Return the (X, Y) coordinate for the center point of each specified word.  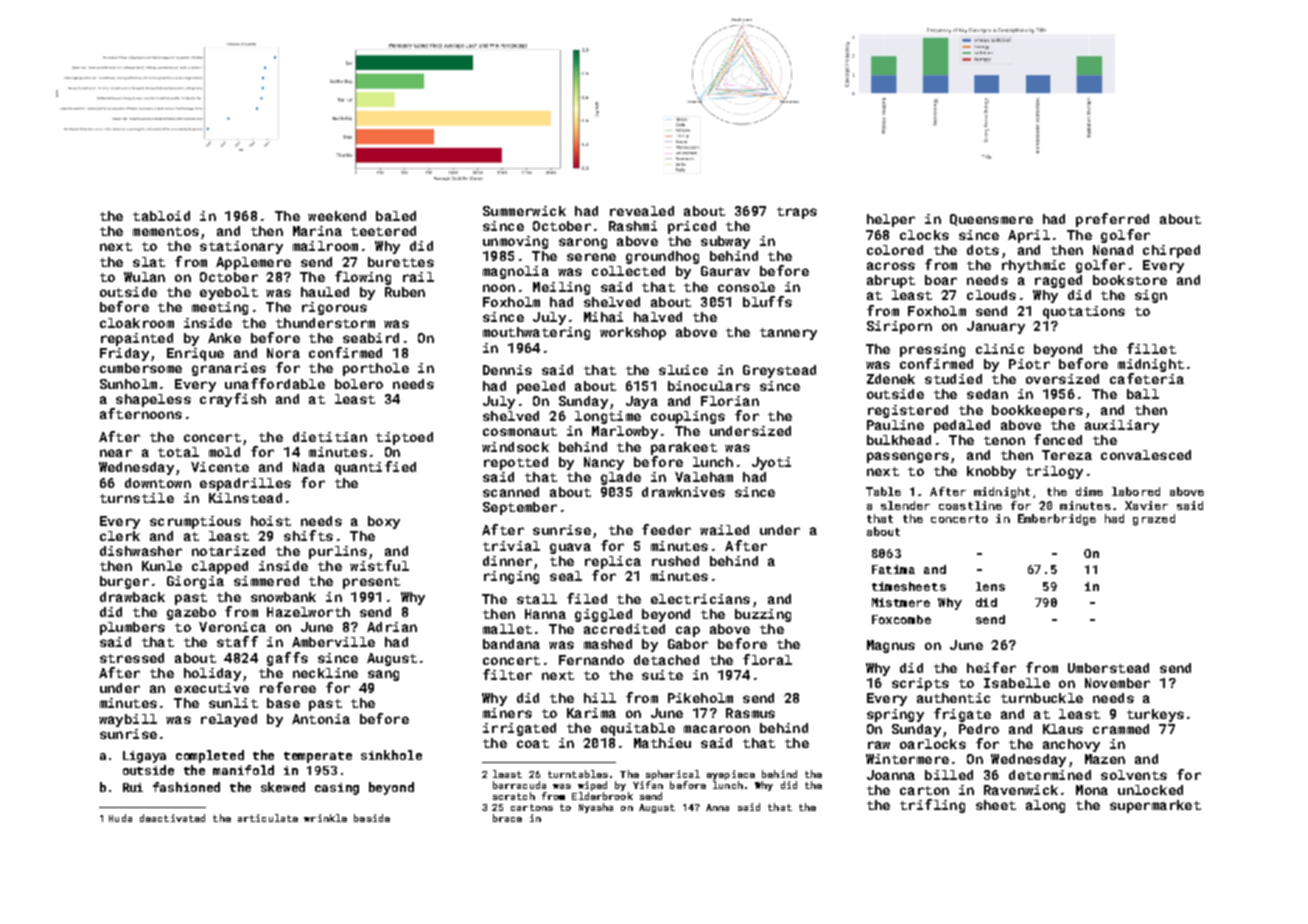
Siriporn (899, 327)
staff (237, 641)
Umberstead (1108, 668)
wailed (724, 530)
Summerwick (524, 211)
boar (941, 280)
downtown (158, 483)
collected (628, 271)
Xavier (1146, 505)
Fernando (591, 660)
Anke (224, 338)
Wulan (144, 277)
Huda (120, 818)
